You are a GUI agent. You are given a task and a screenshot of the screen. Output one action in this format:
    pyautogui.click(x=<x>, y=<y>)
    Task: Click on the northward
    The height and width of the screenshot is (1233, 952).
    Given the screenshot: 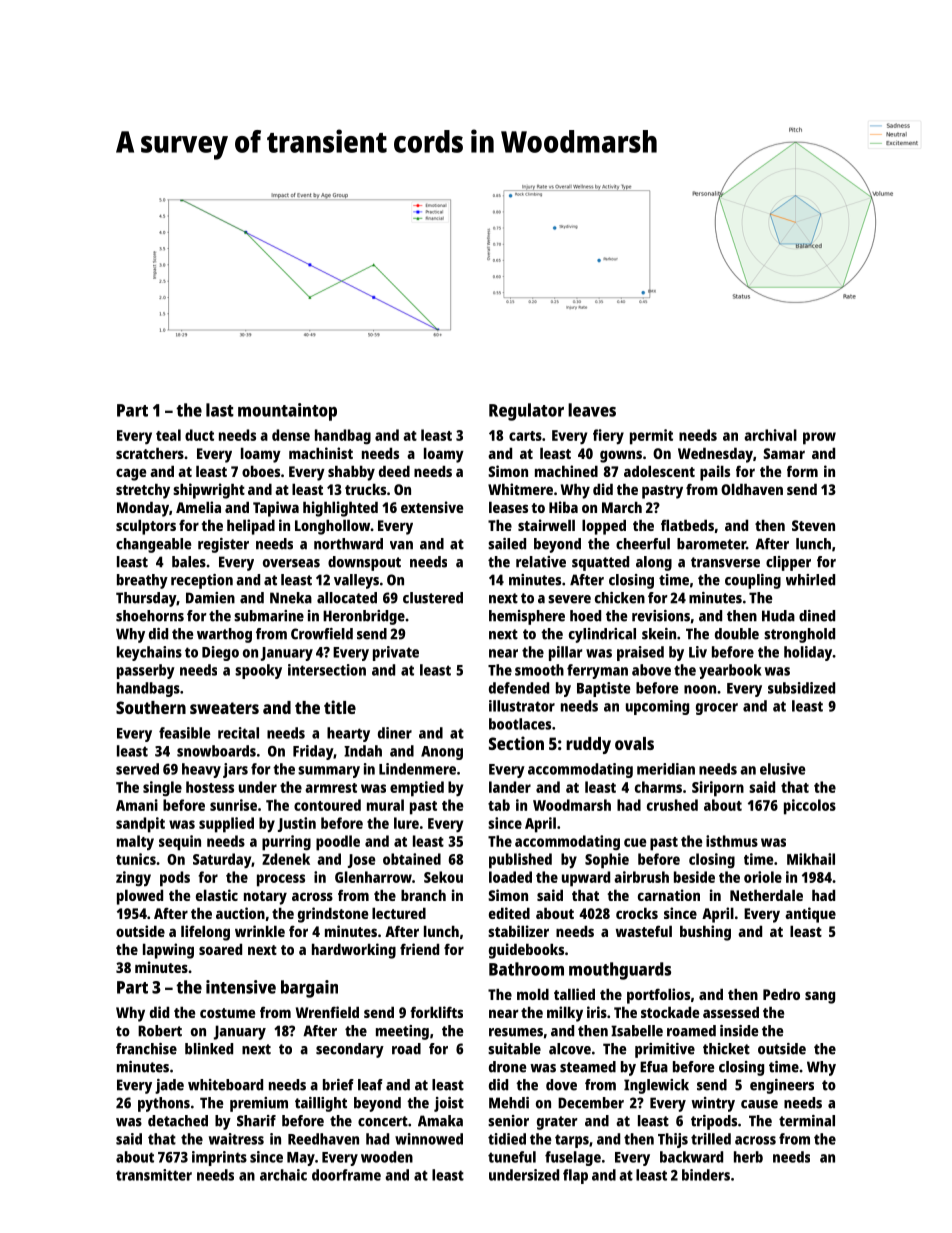 What is the action you would take?
    pyautogui.click(x=348, y=544)
